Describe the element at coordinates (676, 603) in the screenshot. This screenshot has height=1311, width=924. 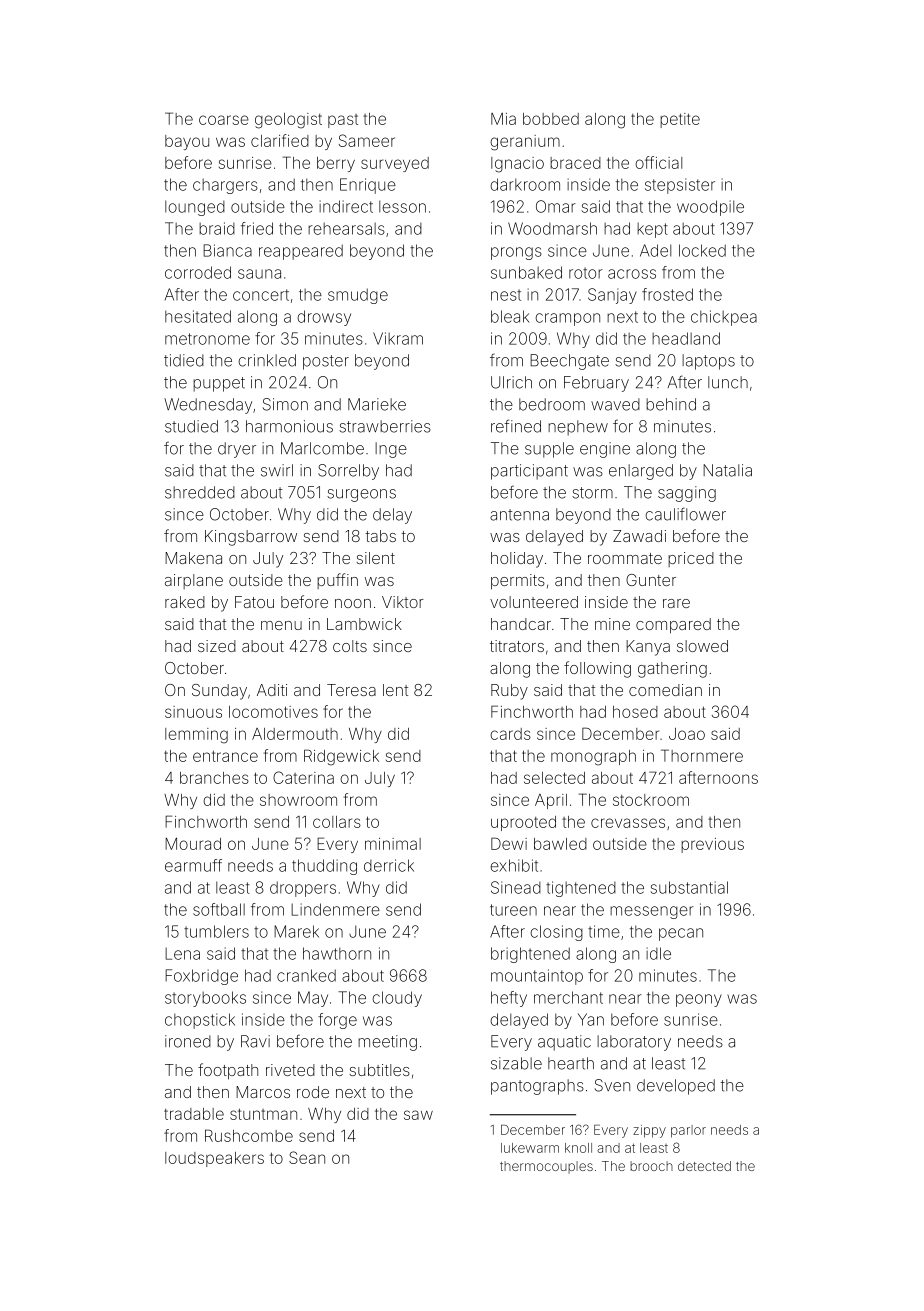
I see `rare` at that location.
